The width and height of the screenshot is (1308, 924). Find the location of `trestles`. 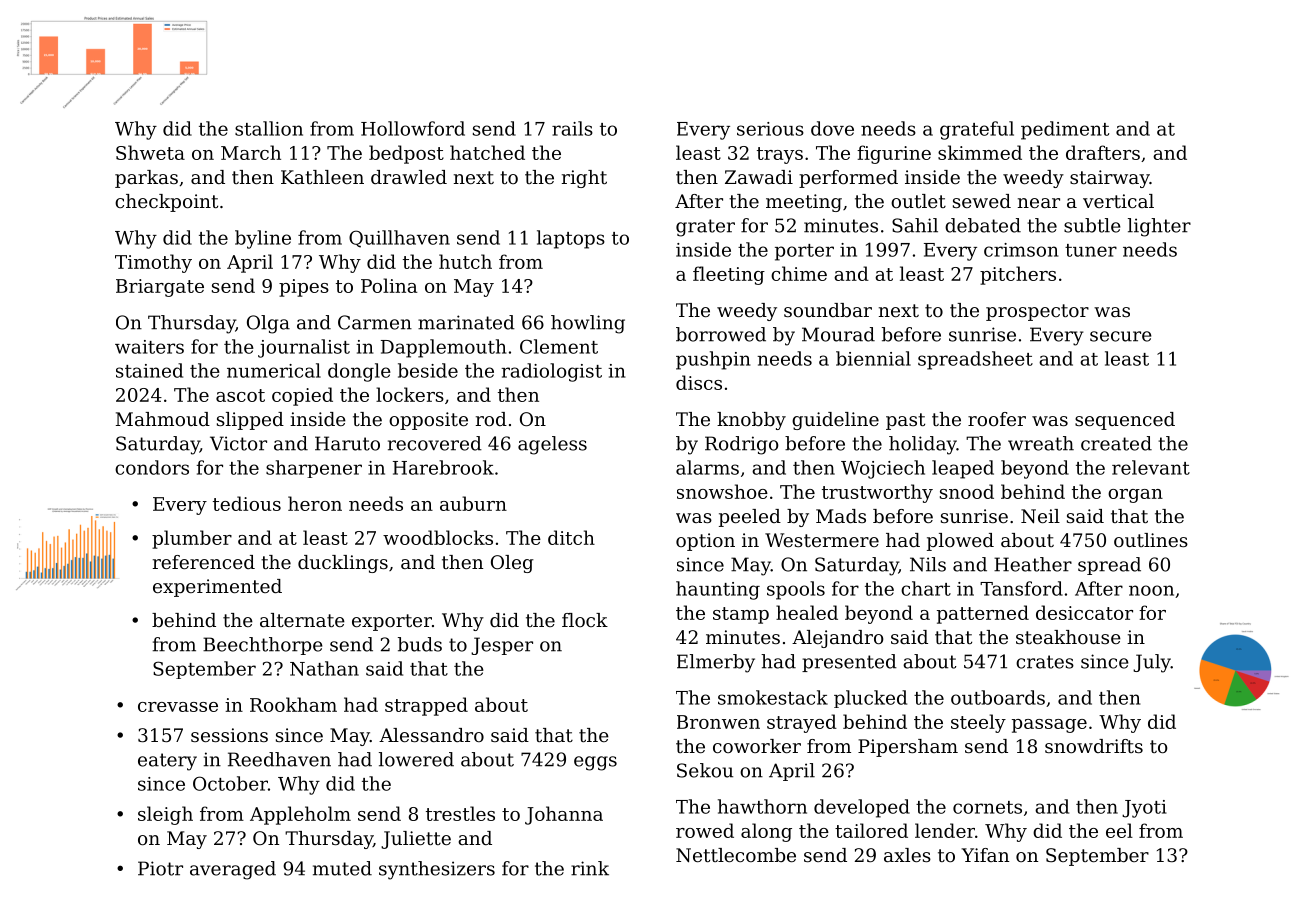

trestles is located at coordinates (460, 813).
